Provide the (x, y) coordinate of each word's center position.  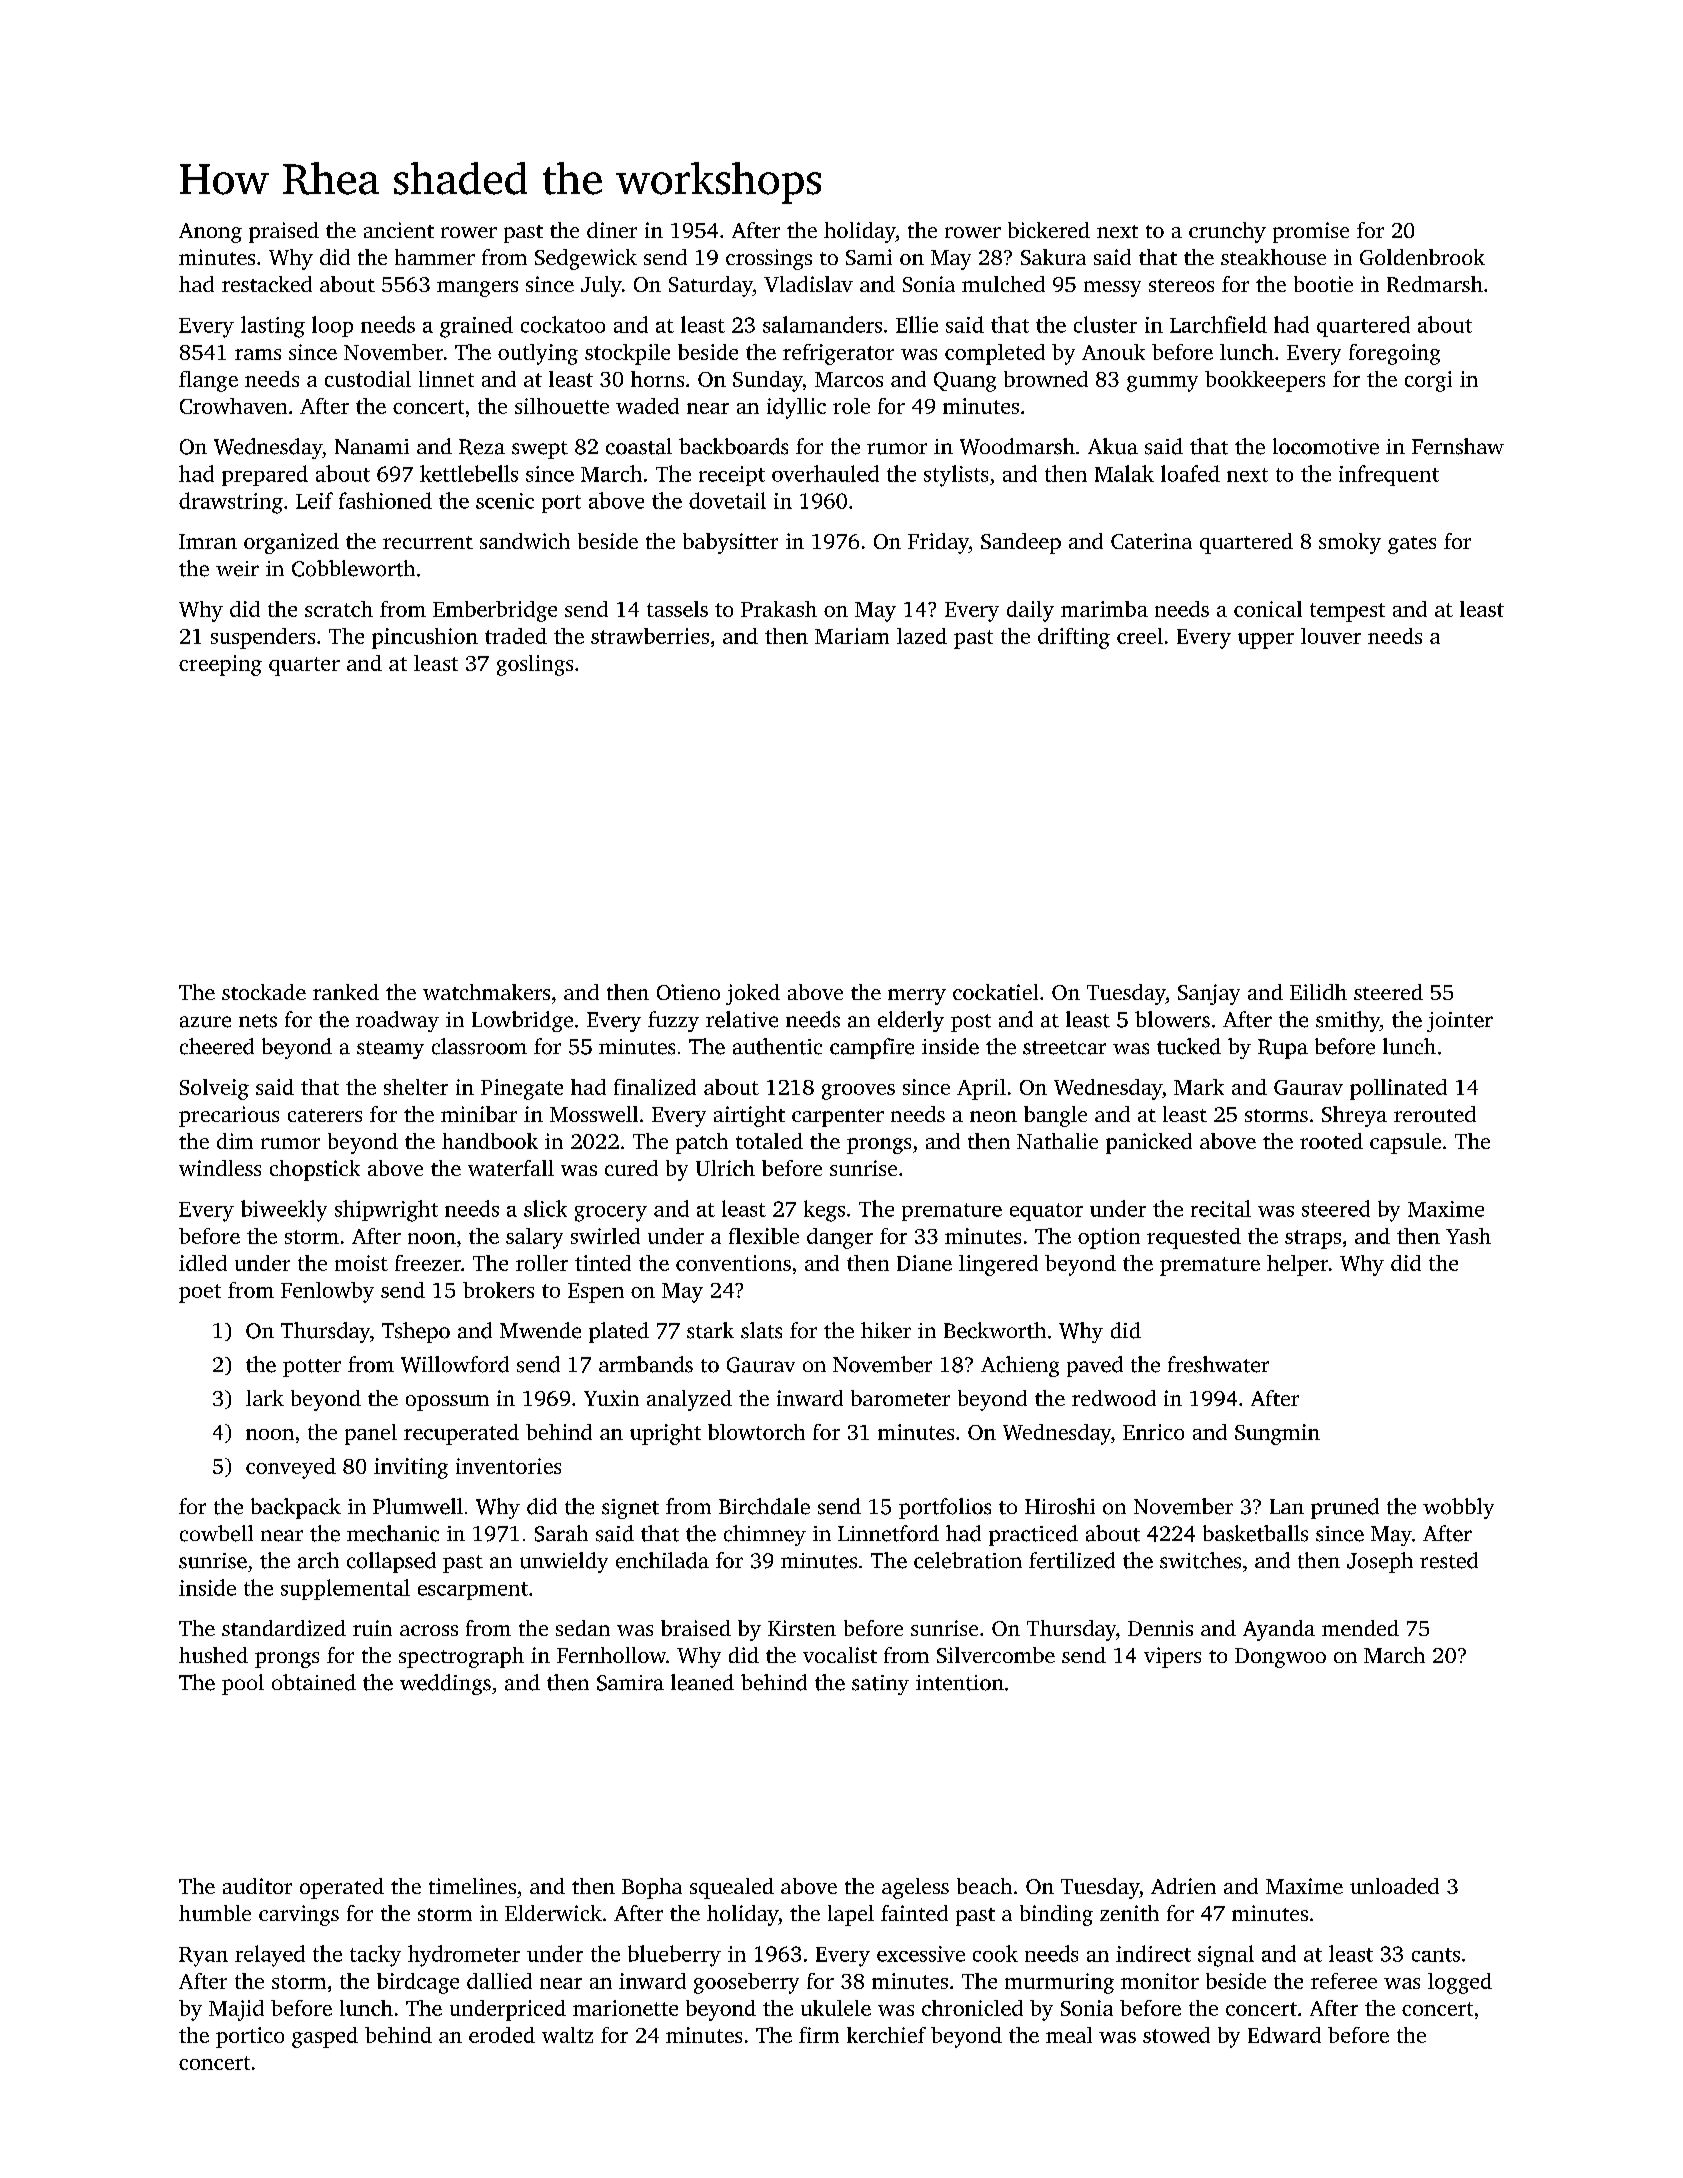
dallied (499, 1981)
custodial (368, 379)
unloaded (1394, 1886)
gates (1412, 545)
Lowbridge (522, 1021)
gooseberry (746, 1983)
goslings (535, 665)
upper (1266, 641)
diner (612, 230)
